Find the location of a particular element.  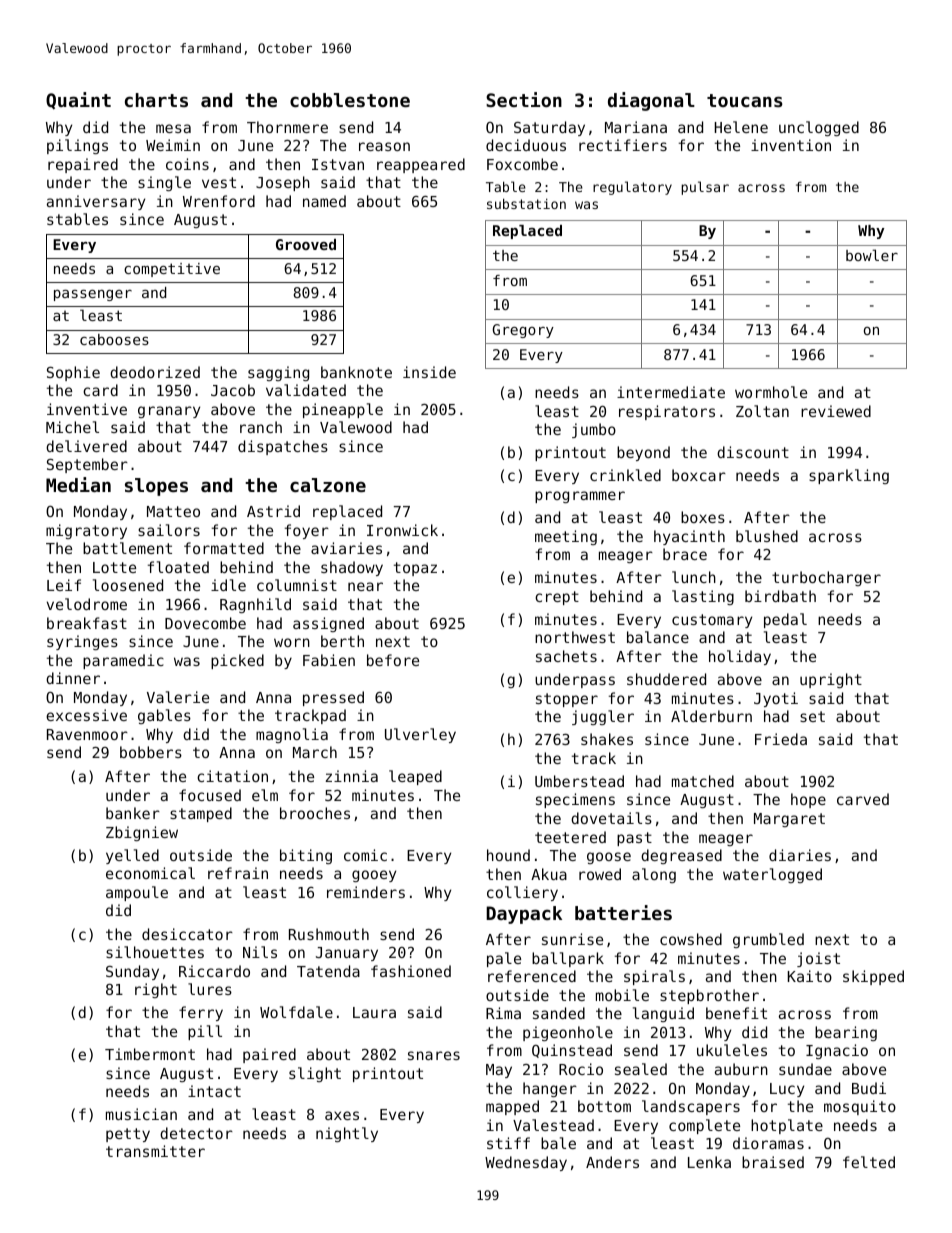

reappeared is located at coordinates (421, 165).
